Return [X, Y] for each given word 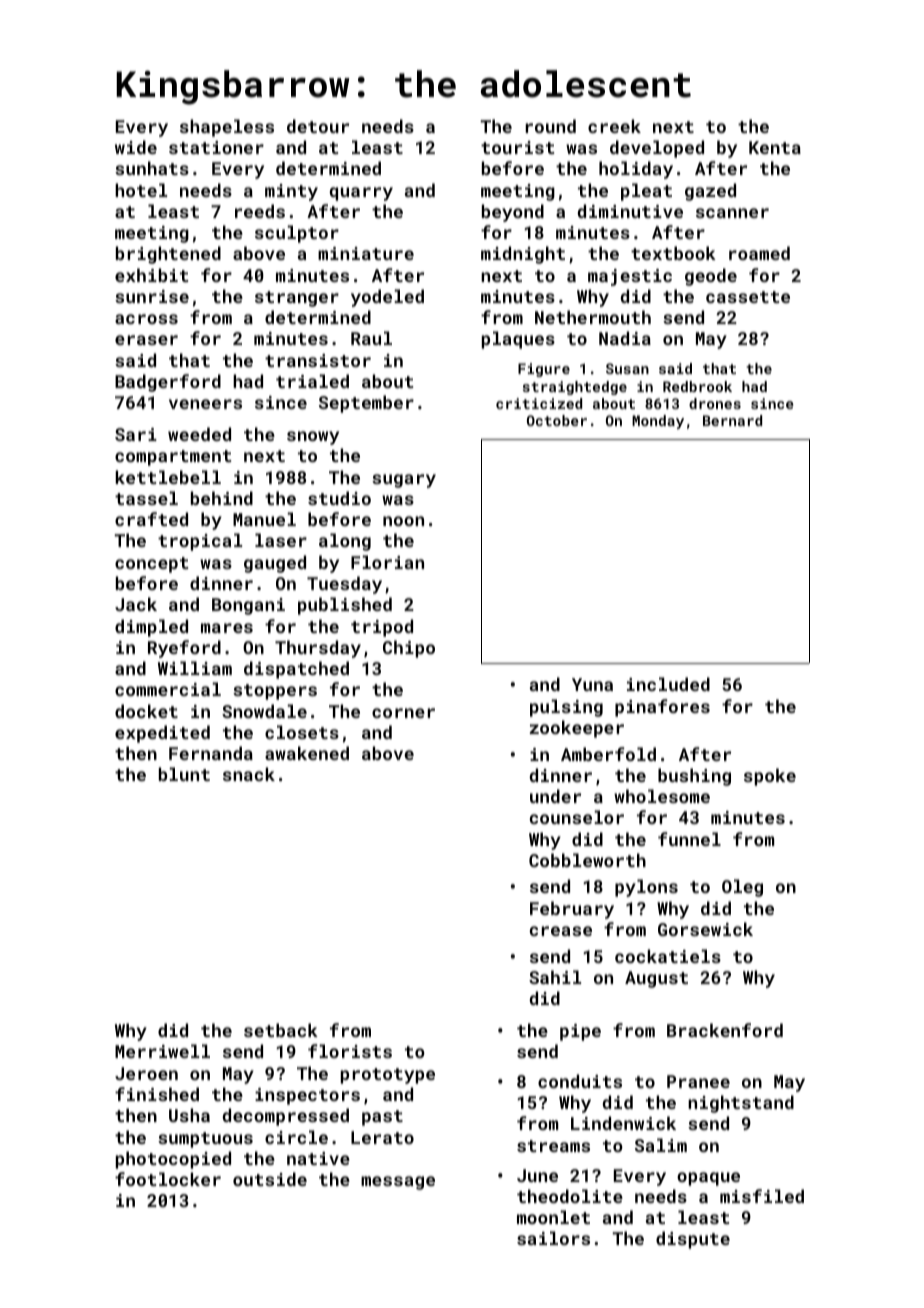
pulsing [566, 708]
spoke [770, 777]
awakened [307, 753]
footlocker [168, 1179]
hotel [141, 190]
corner [403, 713]
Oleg [742, 888]
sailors [553, 1238]
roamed [759, 253]
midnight [523, 255]
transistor [318, 360]
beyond [513, 213]
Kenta [775, 147]
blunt [184, 774]
